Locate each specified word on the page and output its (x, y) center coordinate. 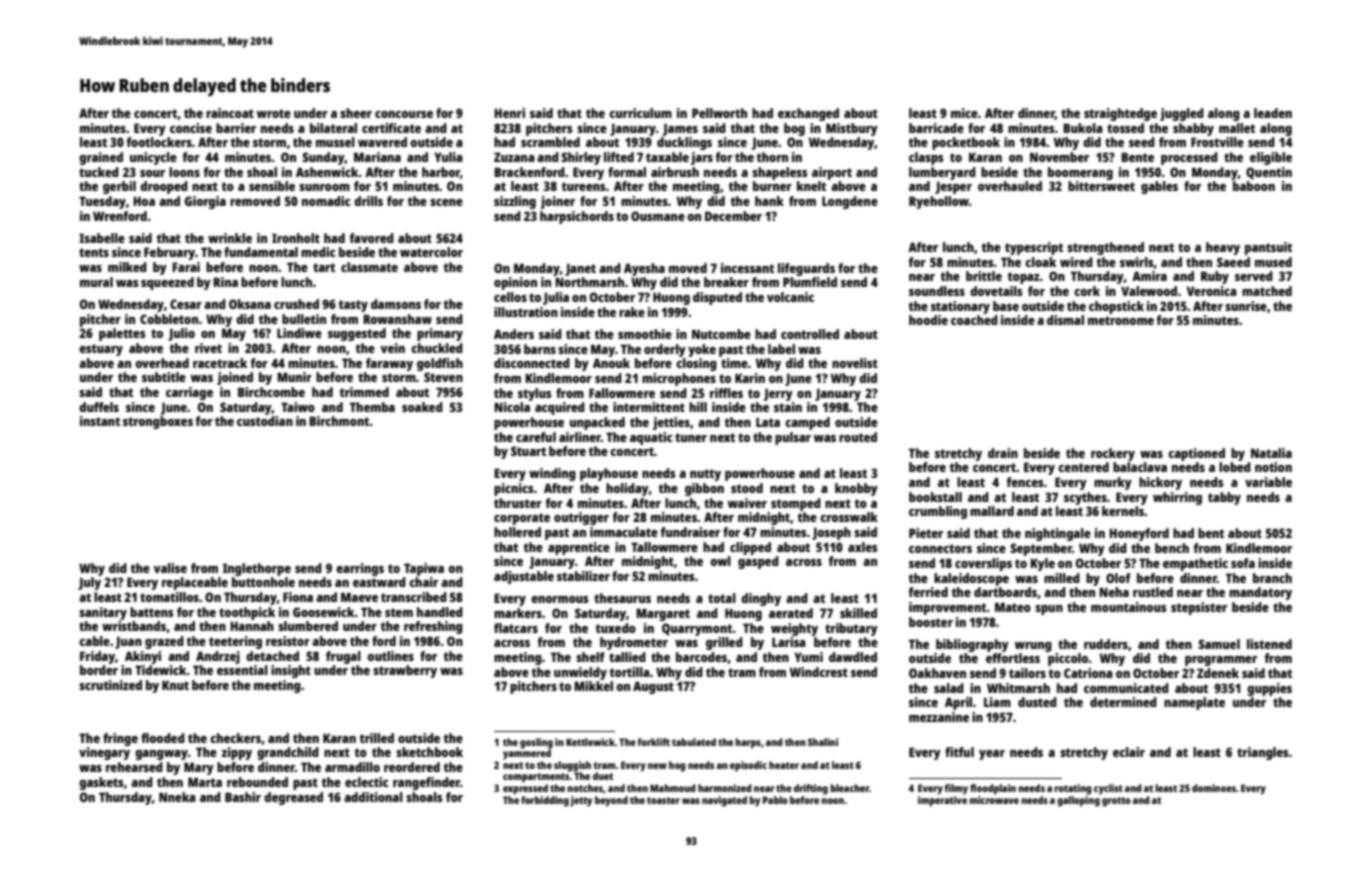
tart (324, 267)
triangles (1263, 753)
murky (1113, 483)
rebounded (257, 782)
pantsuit (1268, 248)
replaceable (195, 583)
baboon (1254, 186)
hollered (517, 532)
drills (368, 201)
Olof (1118, 578)
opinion (515, 283)
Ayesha (644, 269)
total (722, 598)
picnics (514, 489)
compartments (536, 778)
